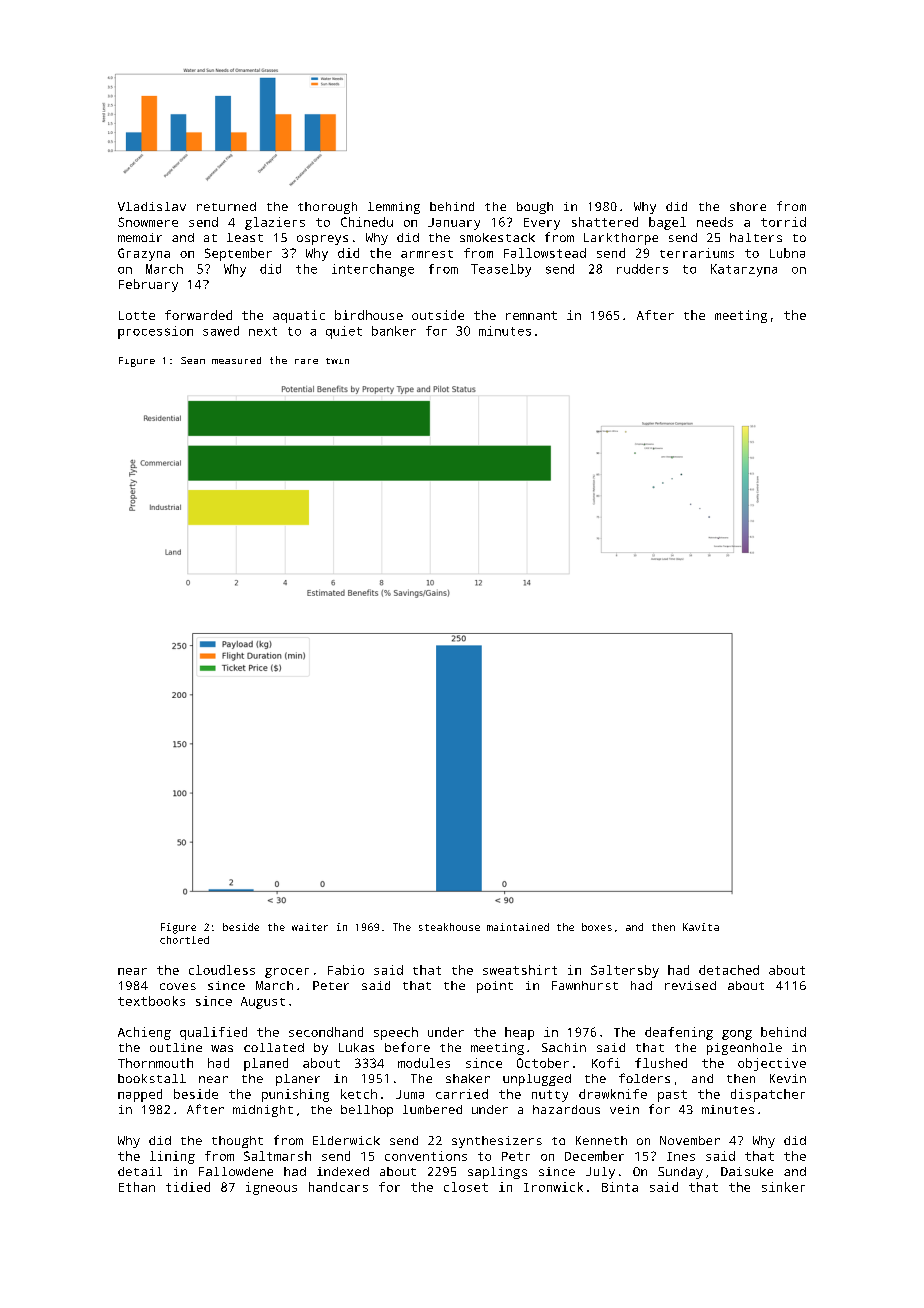 This screenshot has height=1308, width=924. What do you see at coordinates (193, 360) in the screenshot?
I see `Sean` at bounding box center [193, 360].
